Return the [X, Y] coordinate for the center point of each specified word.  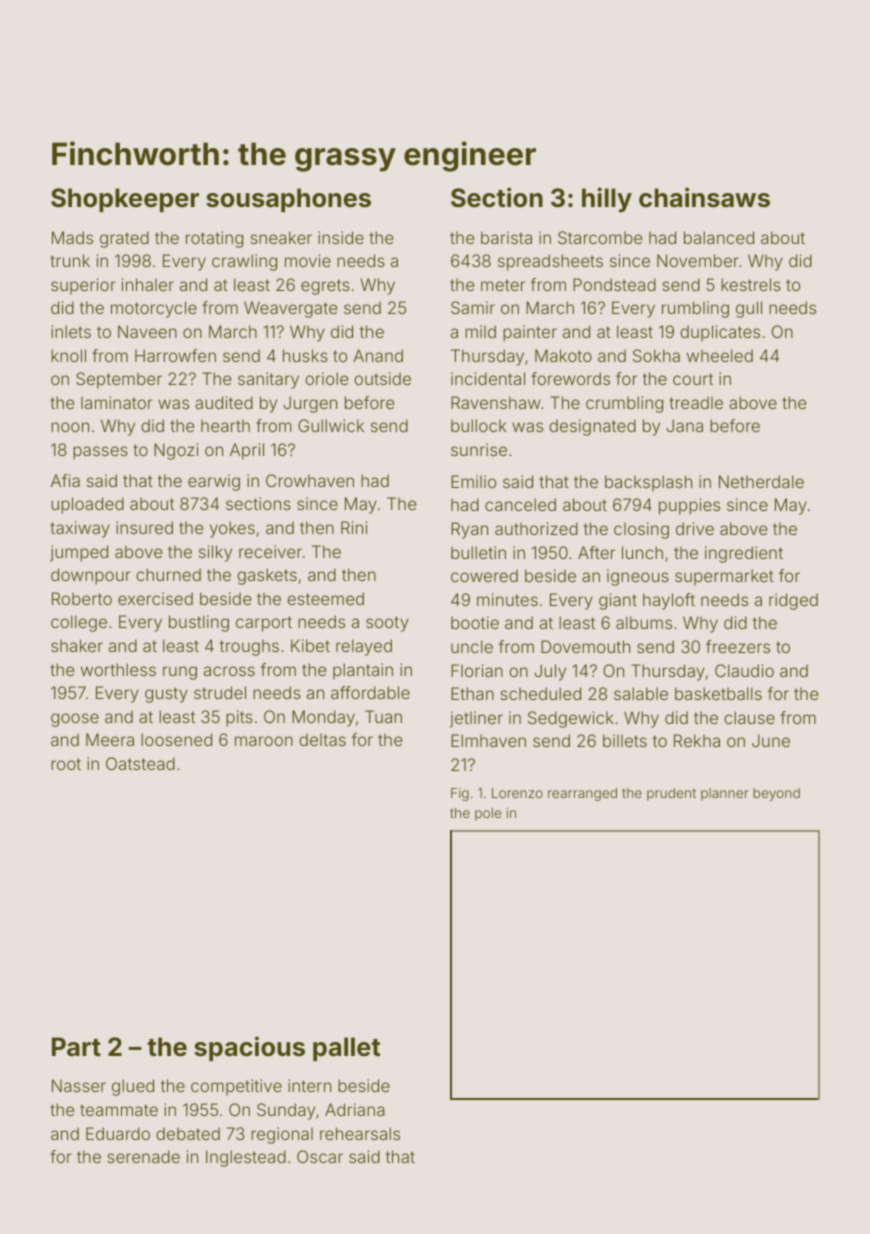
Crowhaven [310, 480]
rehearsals [360, 1133]
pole [488, 814]
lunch [642, 552]
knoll [68, 355]
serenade [143, 1156]
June [771, 740]
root [66, 764]
